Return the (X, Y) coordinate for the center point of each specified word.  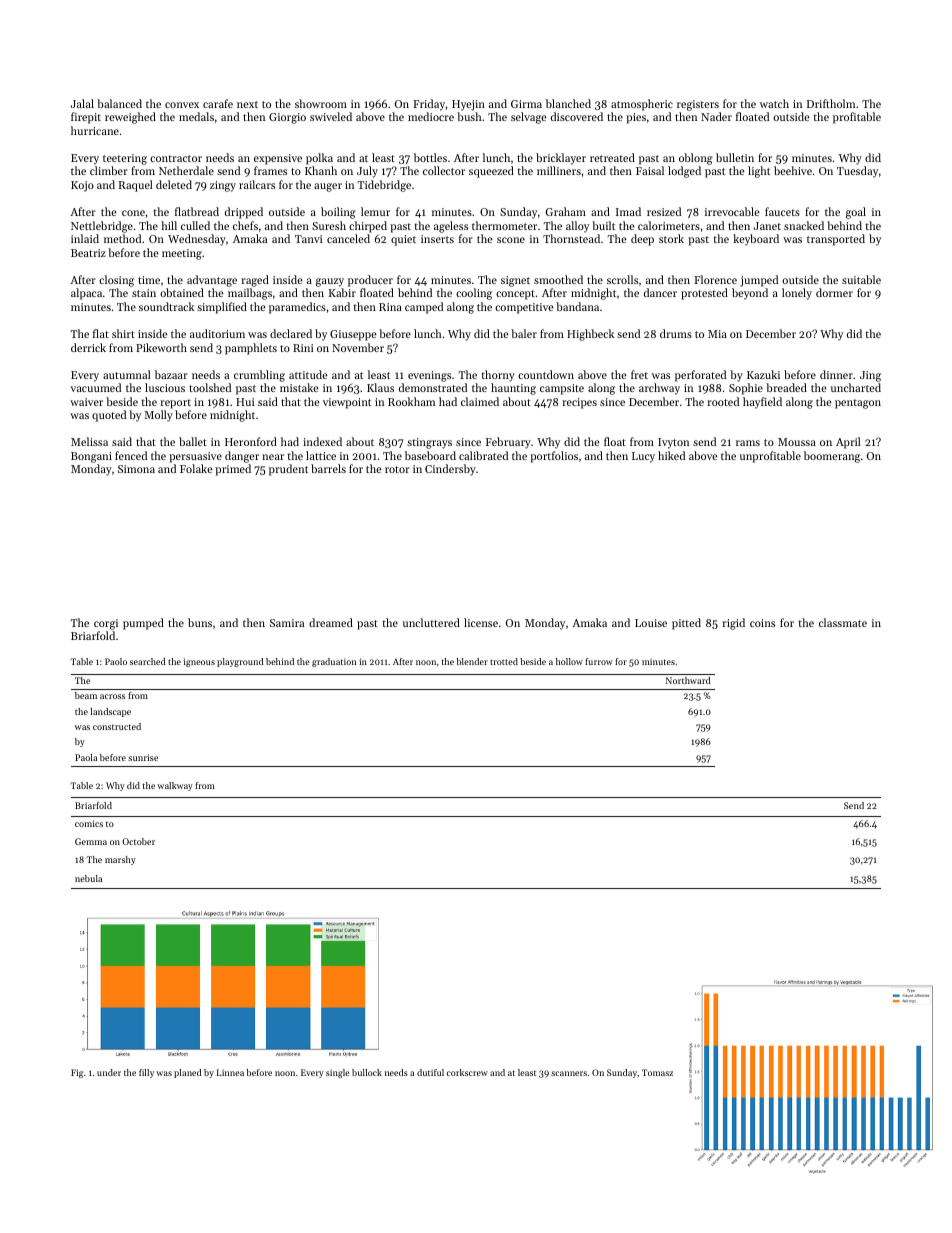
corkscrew (467, 1072)
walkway (175, 786)
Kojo (82, 186)
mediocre (431, 116)
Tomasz (657, 1072)
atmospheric (642, 105)
